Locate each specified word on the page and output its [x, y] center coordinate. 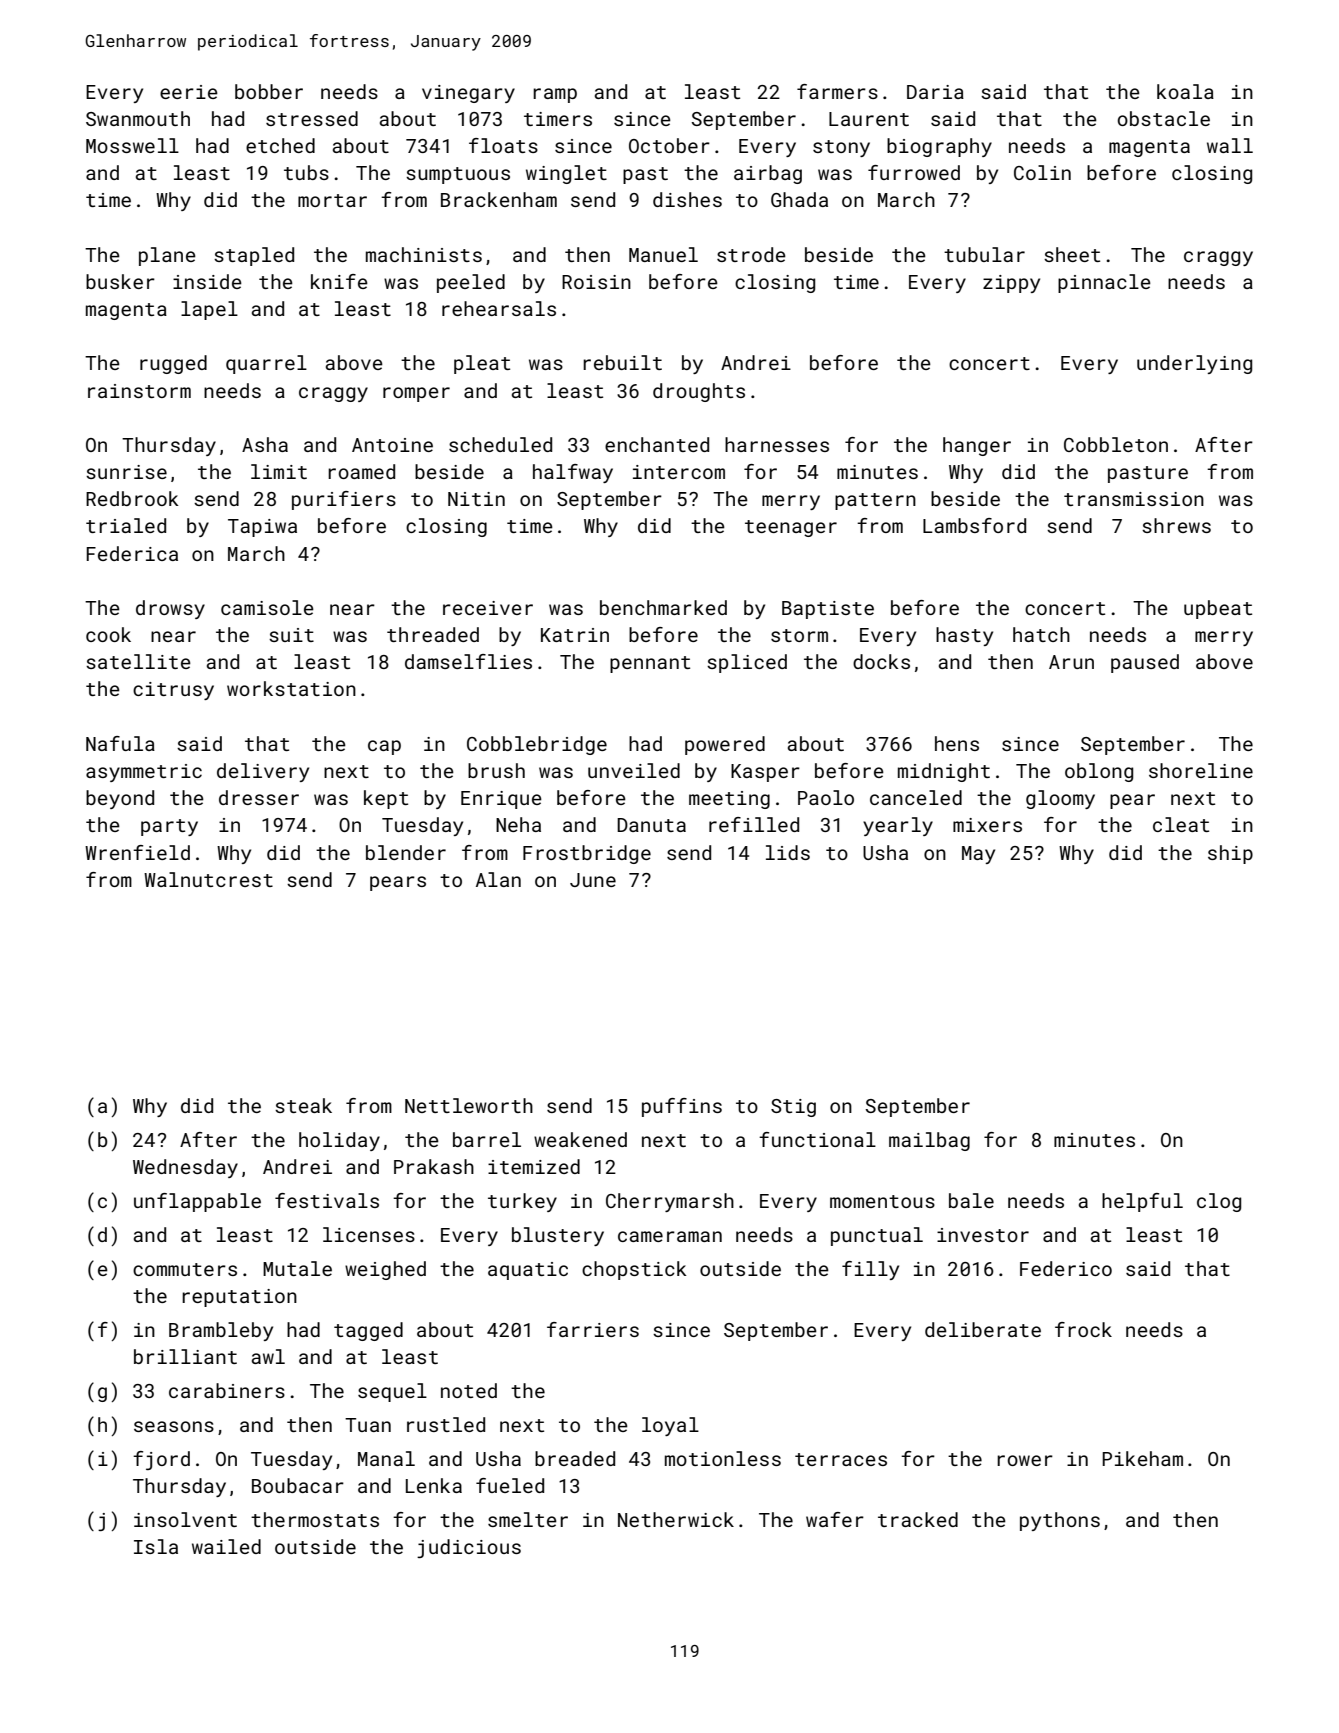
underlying [1194, 364]
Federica [132, 553]
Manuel [663, 254]
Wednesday [185, 1168]
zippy [1011, 284]
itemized [534, 1166]
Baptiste [828, 610]
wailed [226, 1546]
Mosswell [132, 145]
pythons [1060, 1521]
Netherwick [676, 1519]
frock [1083, 1329]
